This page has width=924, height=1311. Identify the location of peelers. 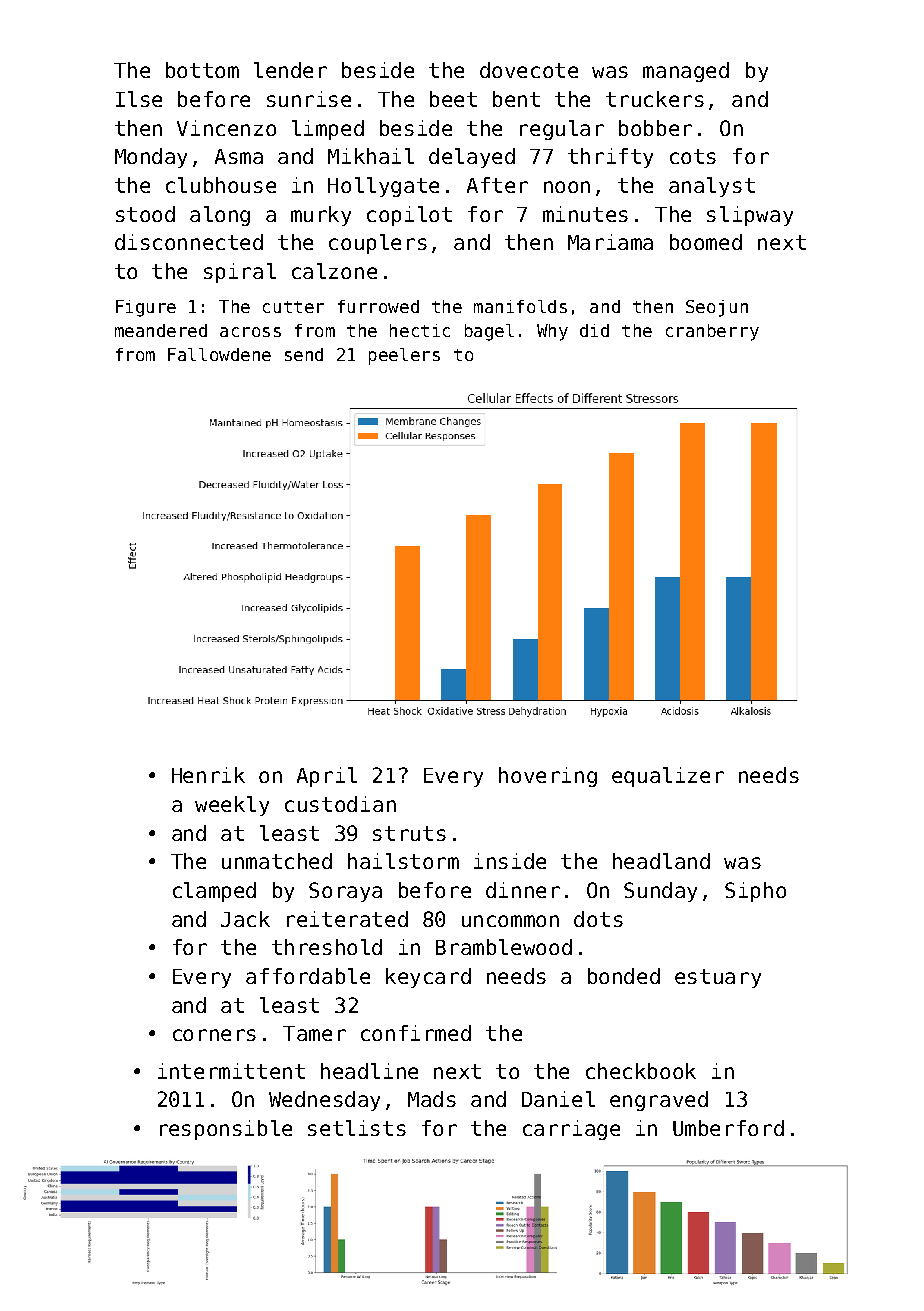
(404, 356).
